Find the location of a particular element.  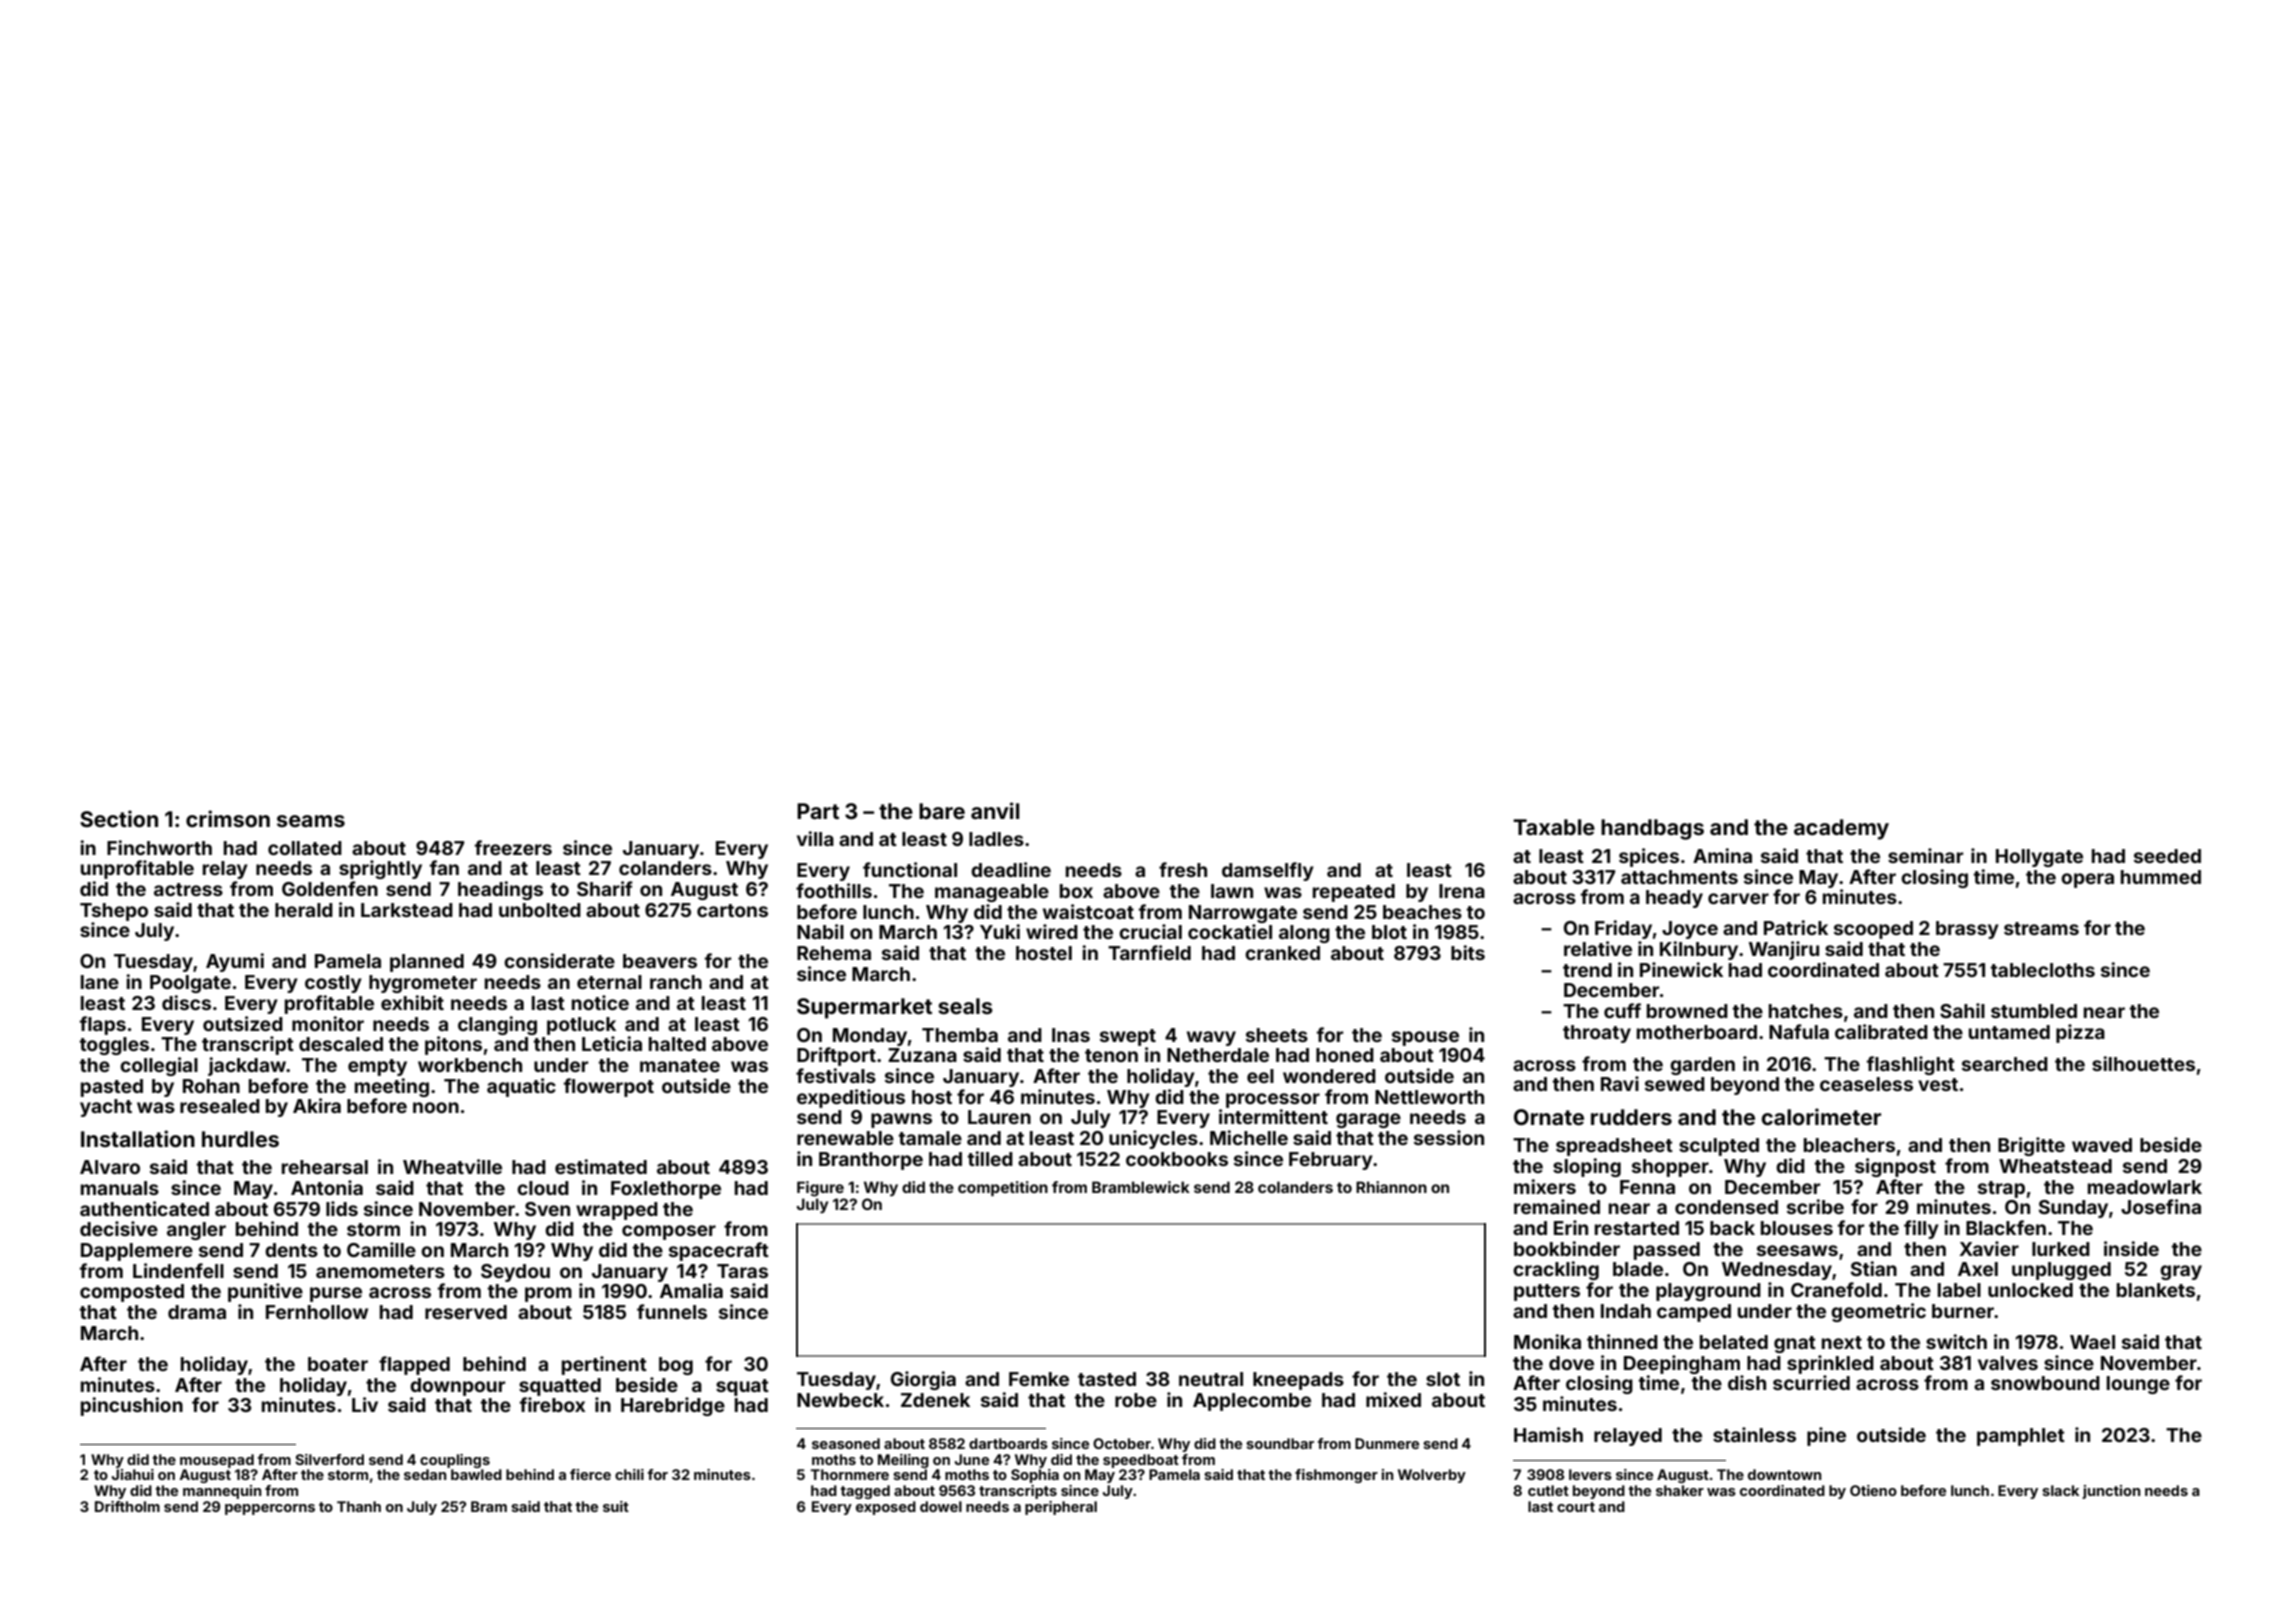

pawns is located at coordinates (901, 1120).
